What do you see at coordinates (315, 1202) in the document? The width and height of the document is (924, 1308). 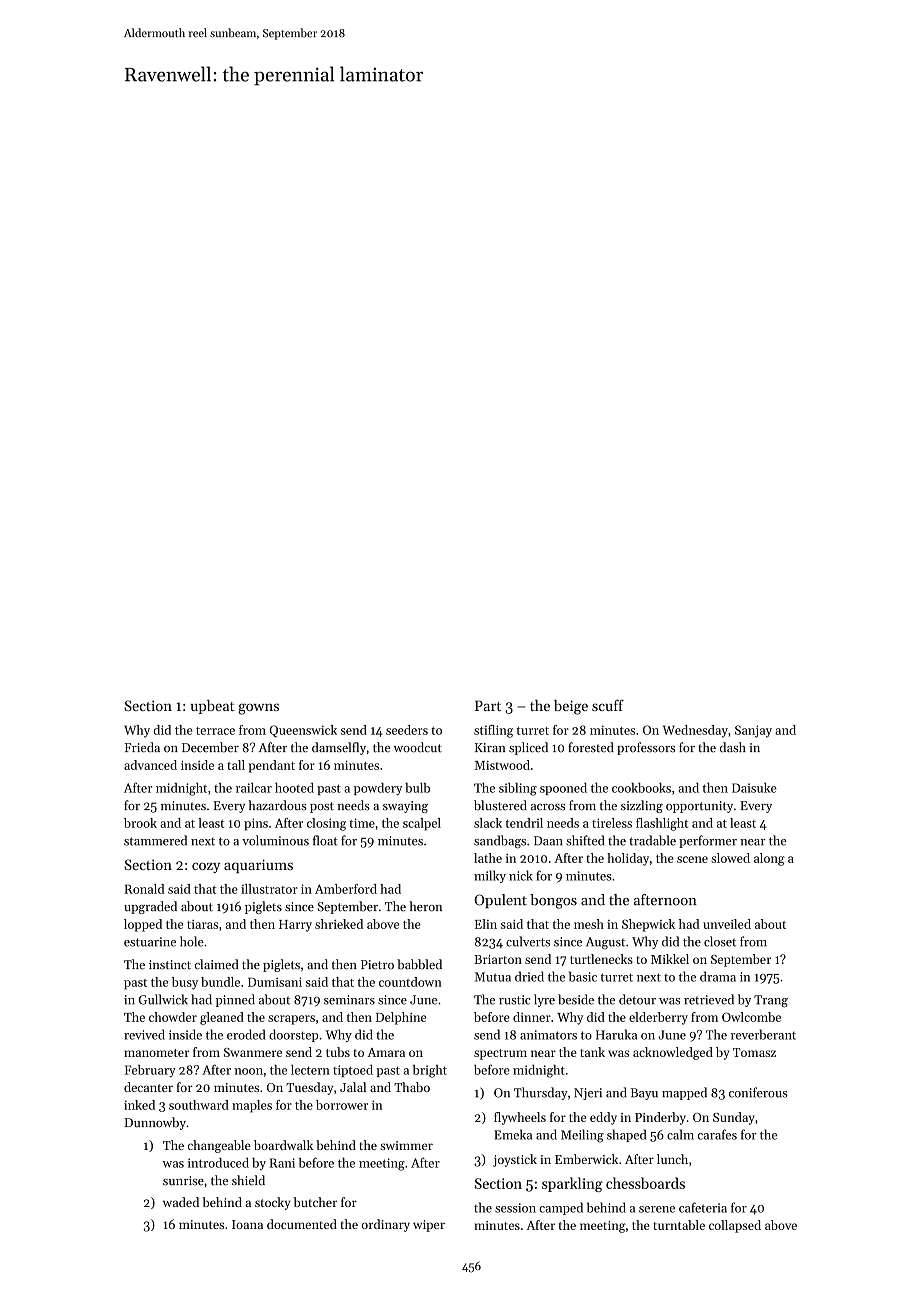 I see `butcher` at bounding box center [315, 1202].
